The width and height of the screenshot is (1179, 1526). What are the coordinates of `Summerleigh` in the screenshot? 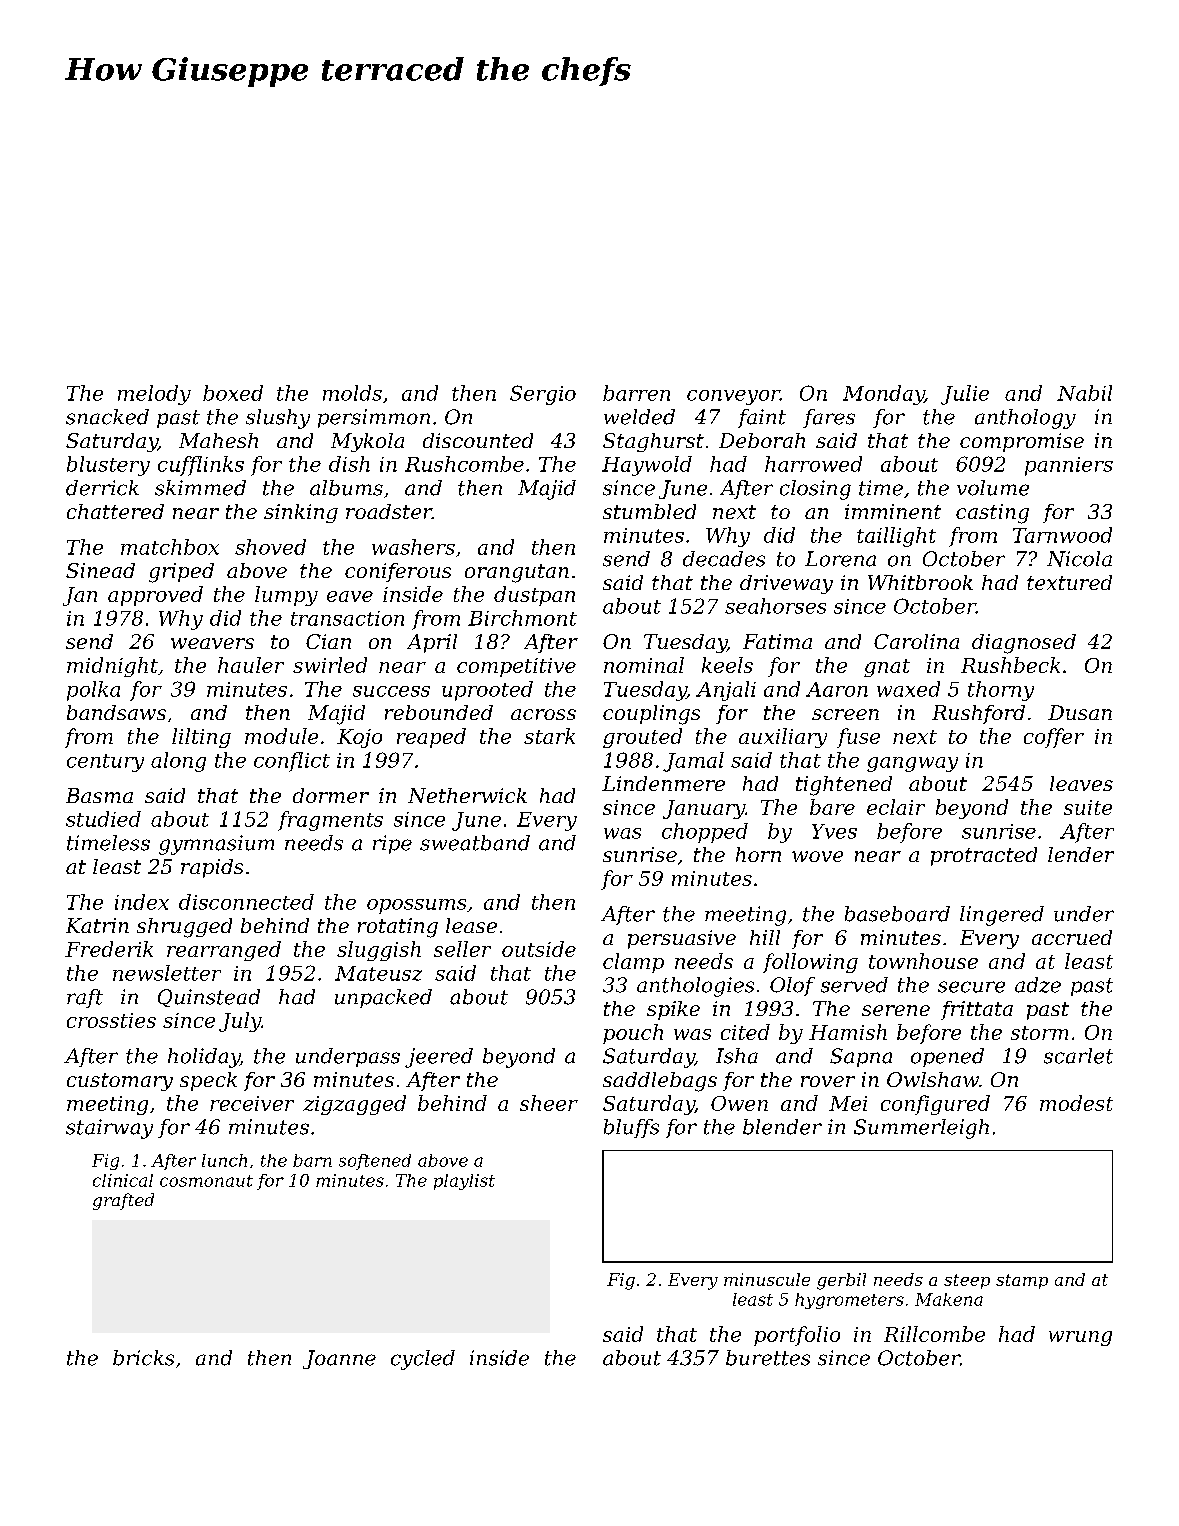 It's located at (921, 1129).
